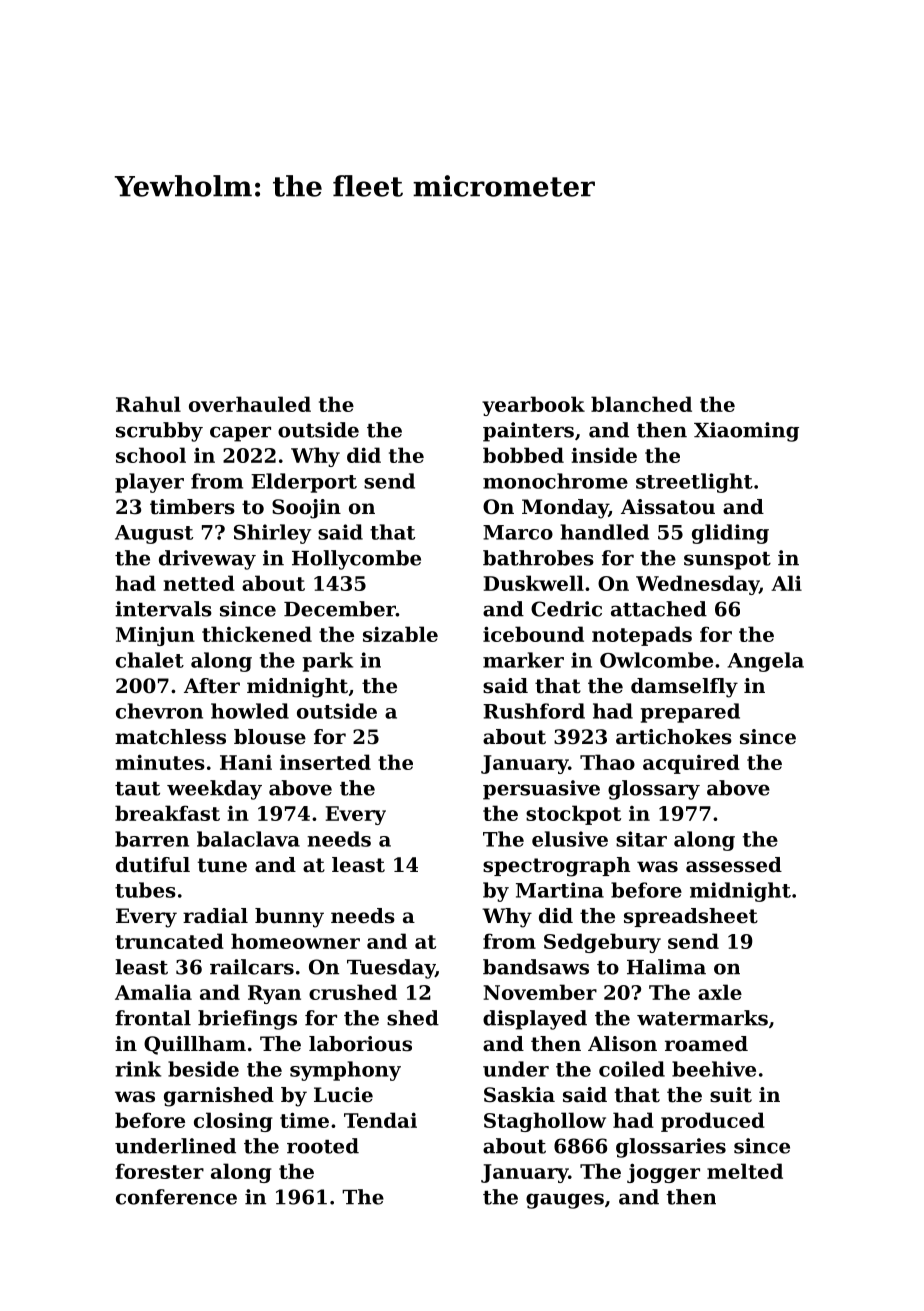 Image resolution: width=924 pixels, height=1311 pixels. I want to click on Tendai, so click(380, 1120).
